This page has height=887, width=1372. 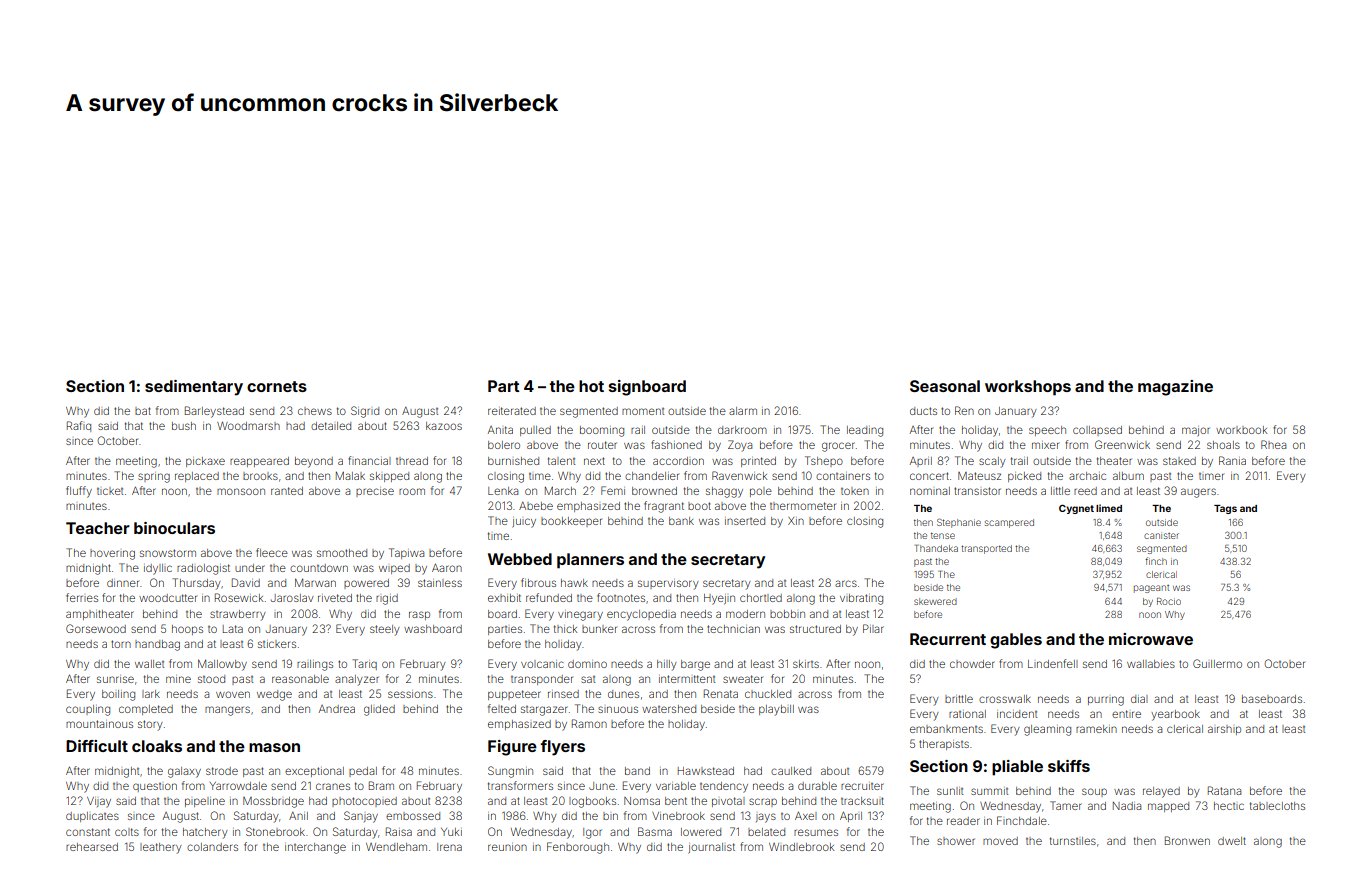 What do you see at coordinates (1232, 841) in the page?
I see `dwelt` at bounding box center [1232, 841].
